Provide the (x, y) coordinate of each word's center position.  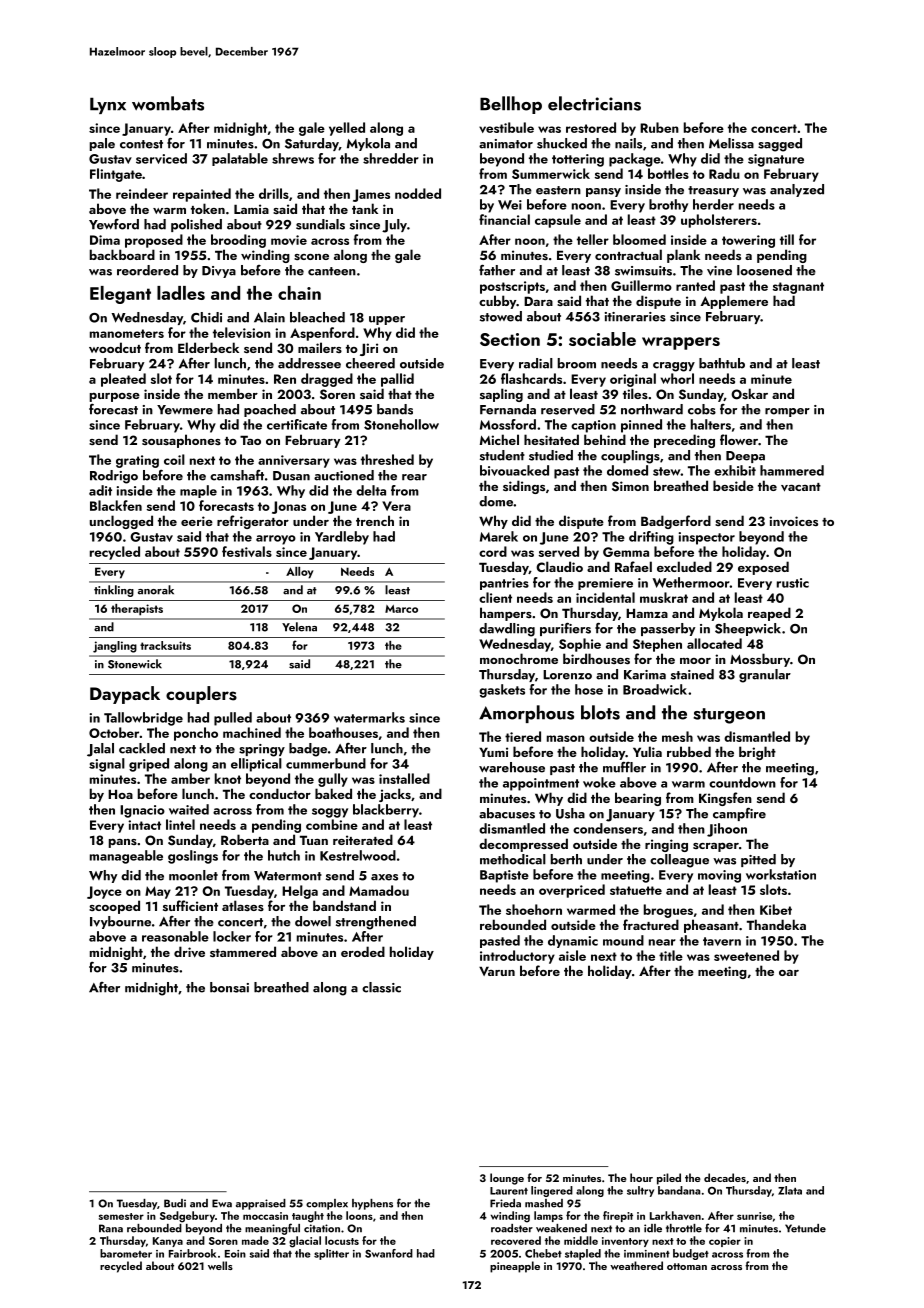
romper (787, 412)
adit (100, 490)
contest (141, 144)
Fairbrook (192, 1253)
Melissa (731, 143)
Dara (538, 301)
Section (510, 339)
